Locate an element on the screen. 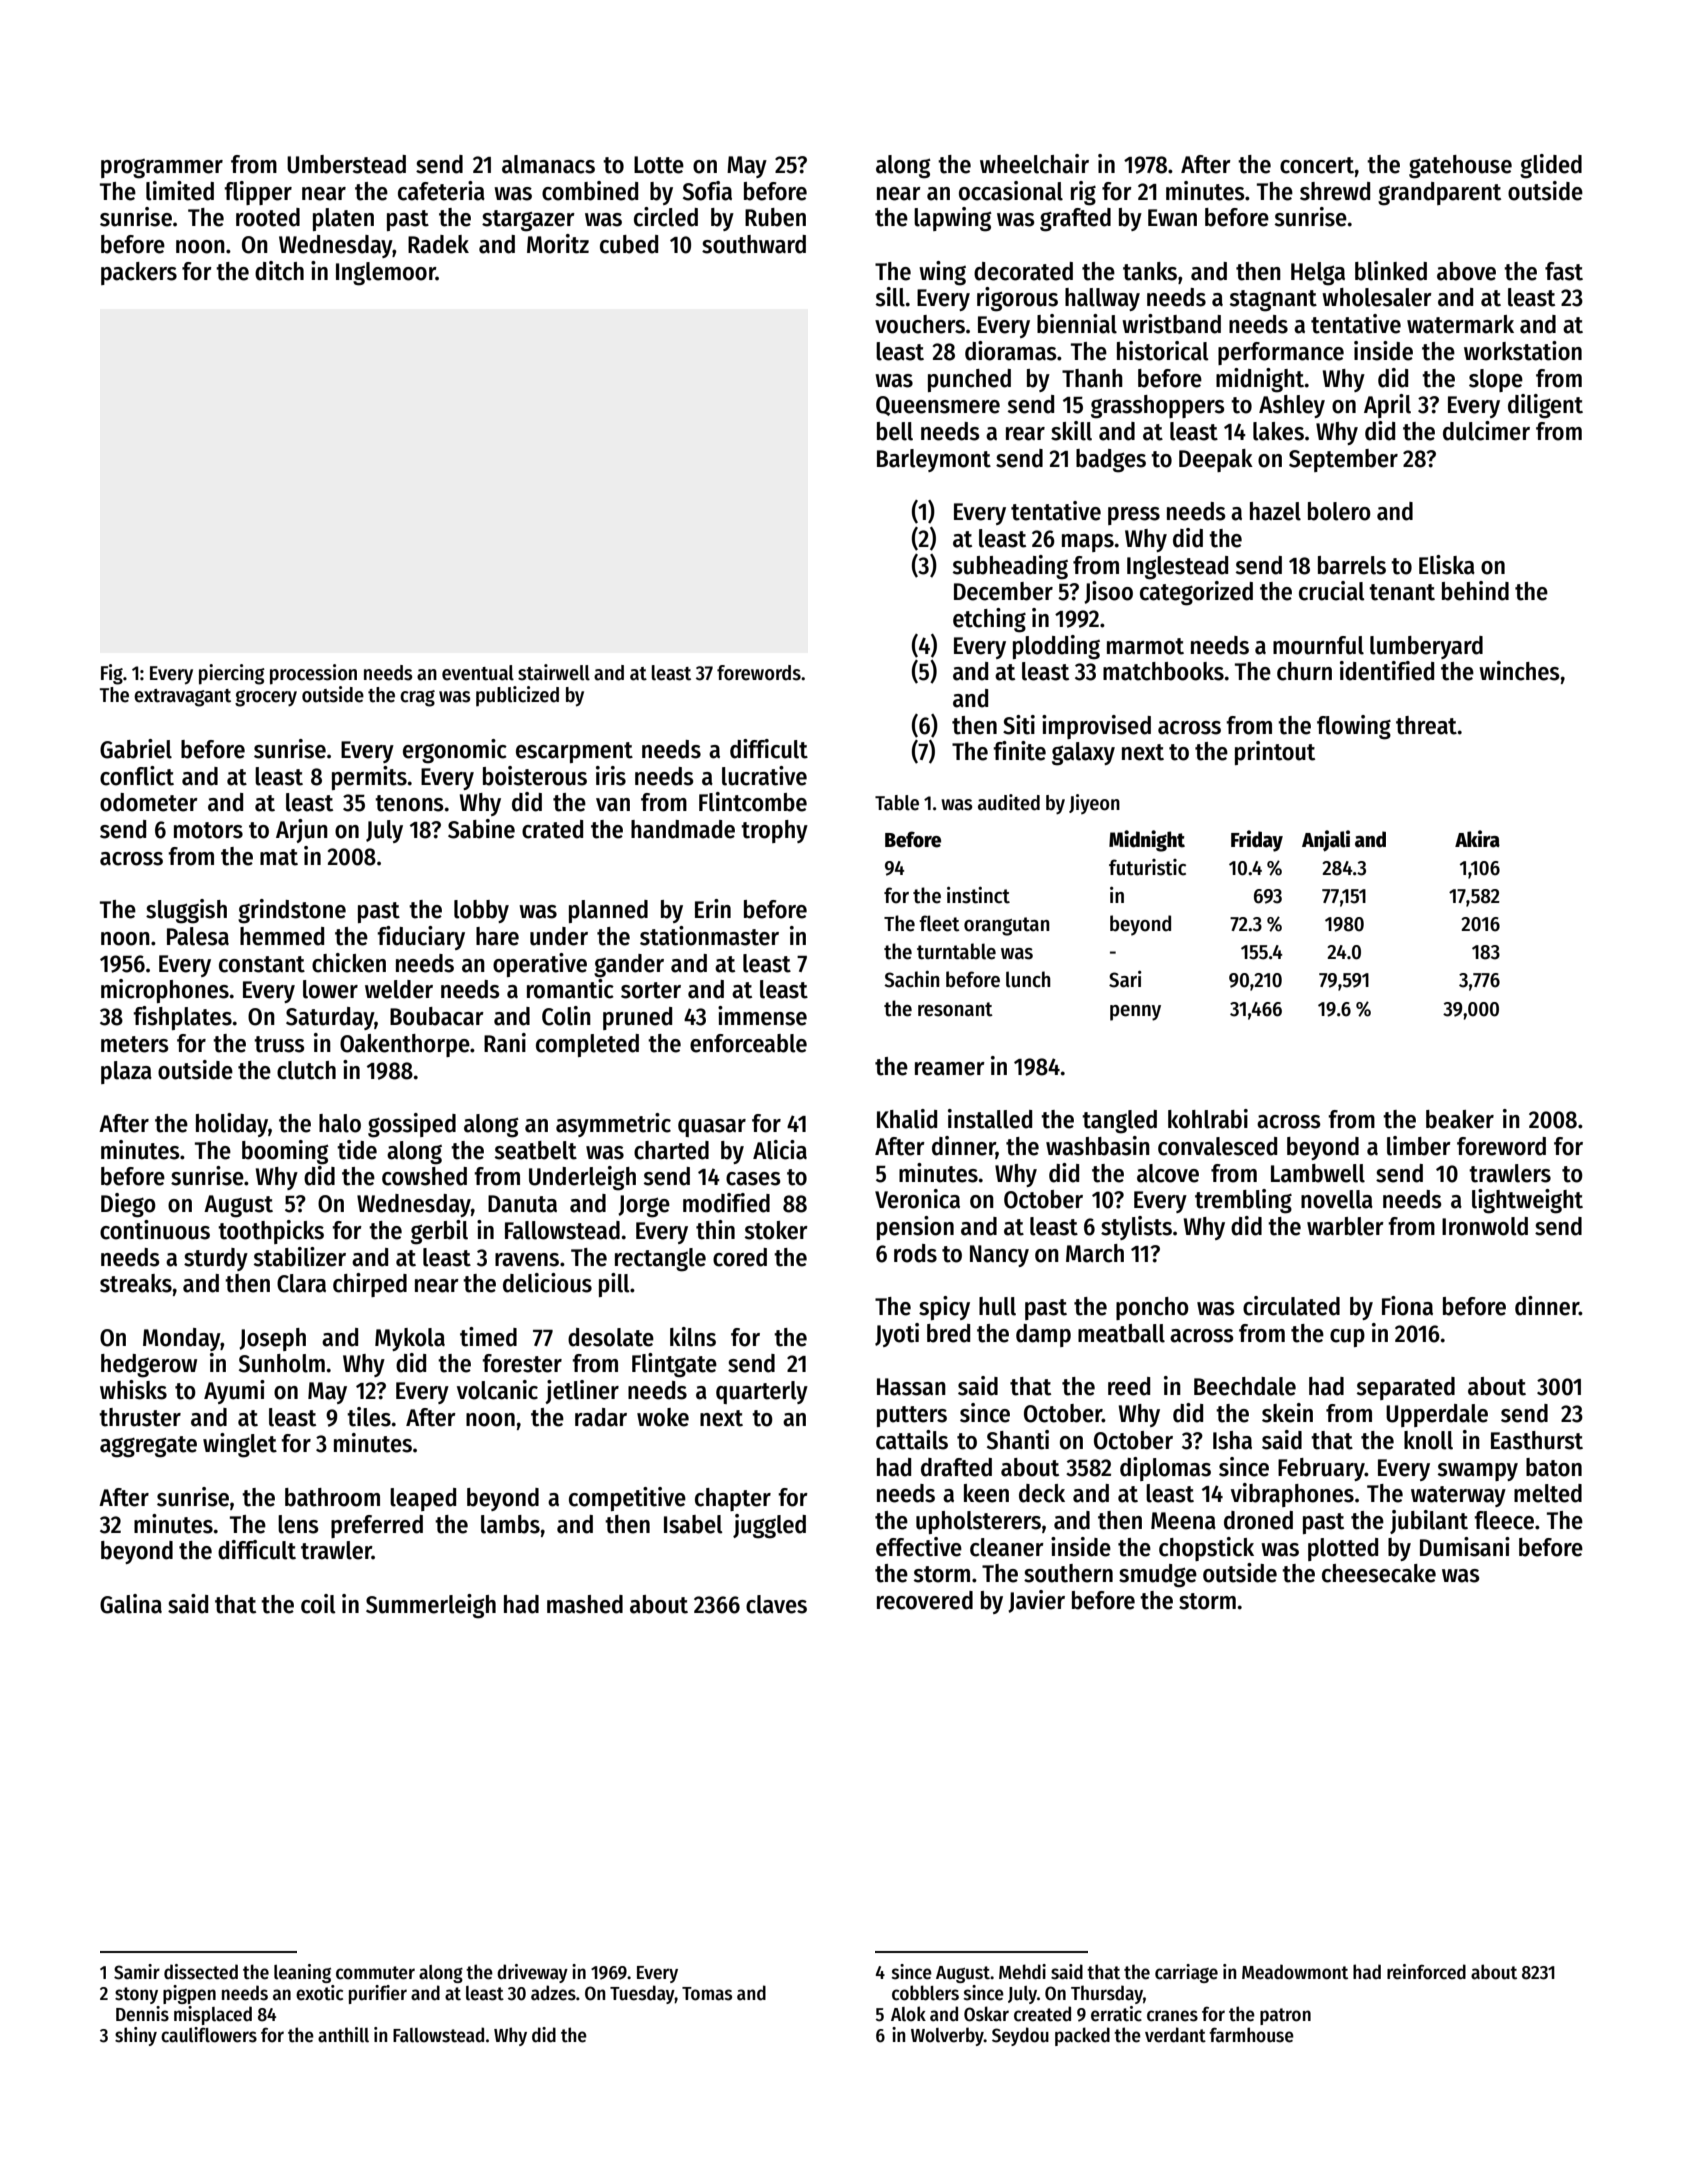  lightweight is located at coordinates (1527, 1201).
